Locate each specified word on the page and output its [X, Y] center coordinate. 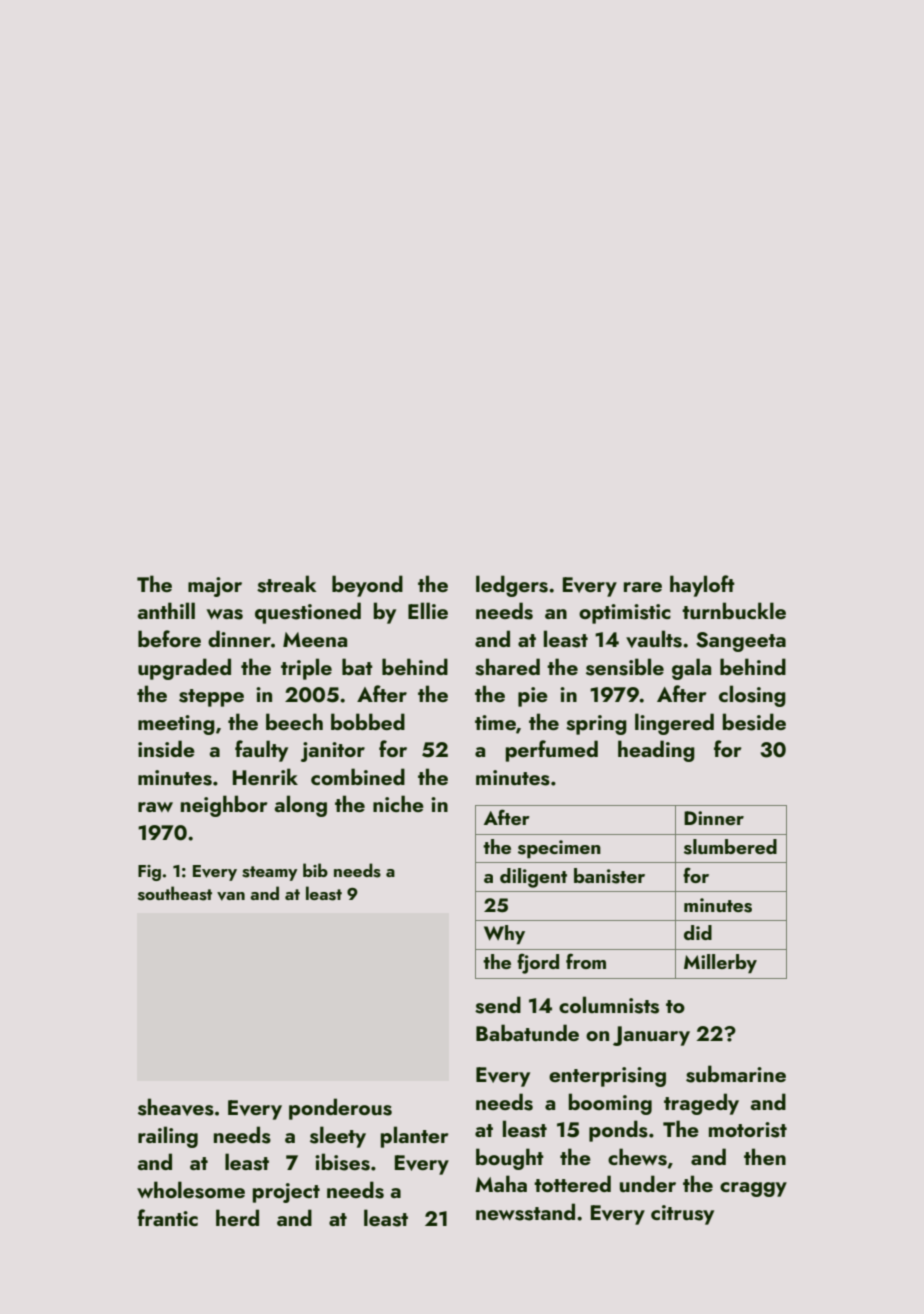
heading [656, 751]
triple [306, 669]
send [498, 1005]
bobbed [368, 721]
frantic [167, 1217]
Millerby [720, 964]
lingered [674, 724]
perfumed [552, 751]
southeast [175, 893]
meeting [176, 725]
